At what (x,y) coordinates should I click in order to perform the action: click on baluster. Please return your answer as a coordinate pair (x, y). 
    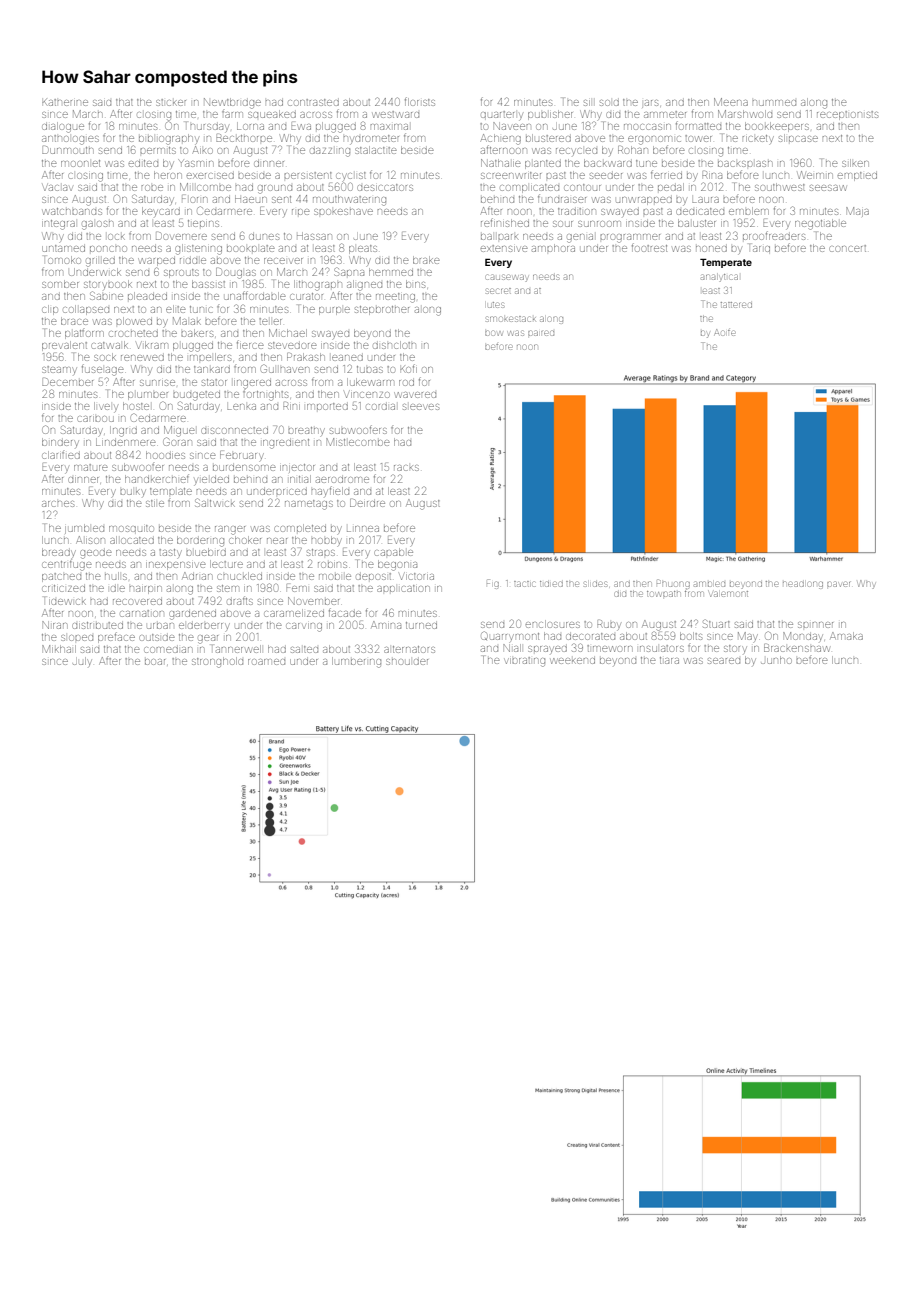
    Looking at the image, I should click on (697, 223).
